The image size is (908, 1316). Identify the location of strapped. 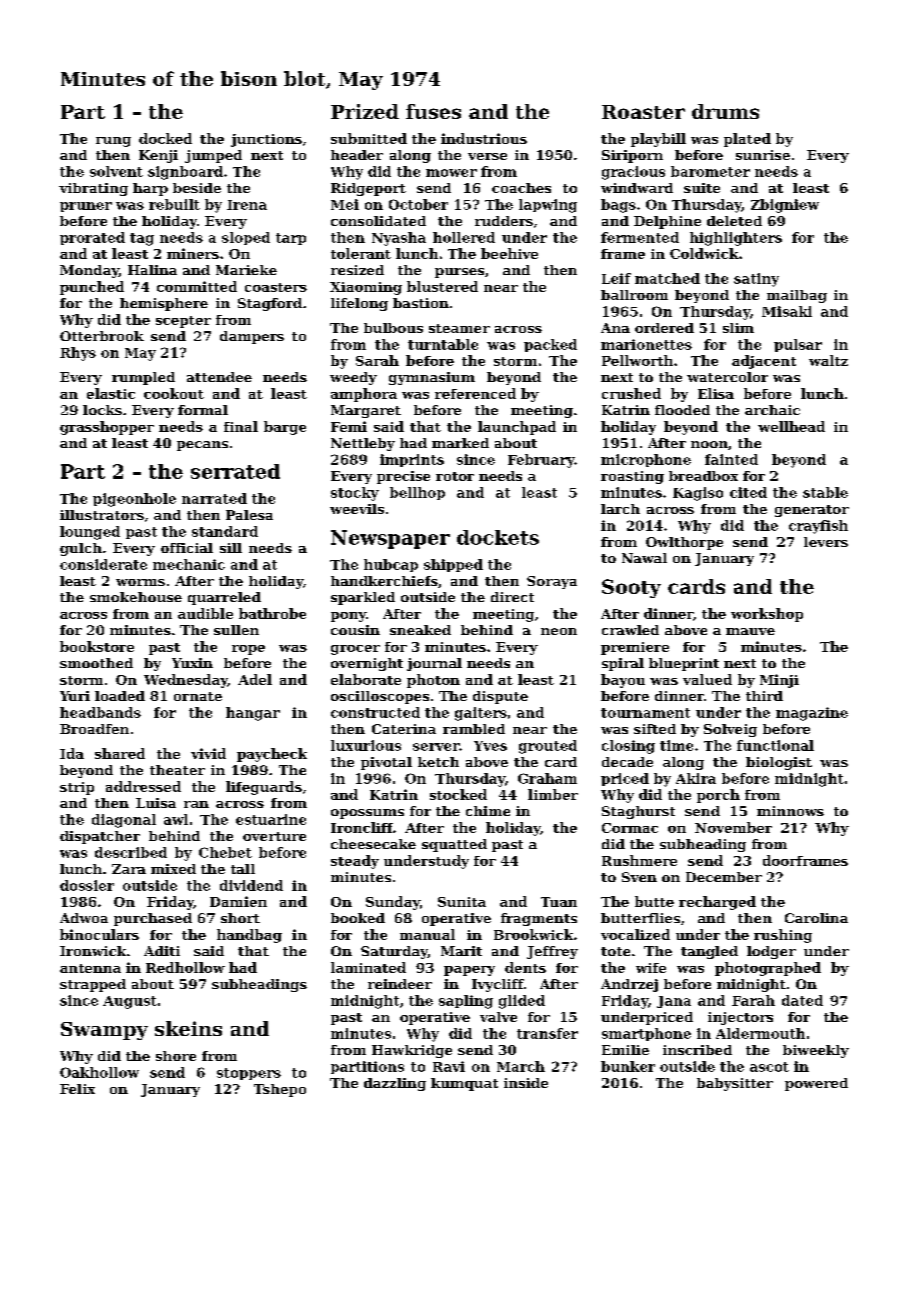
(93, 985).
